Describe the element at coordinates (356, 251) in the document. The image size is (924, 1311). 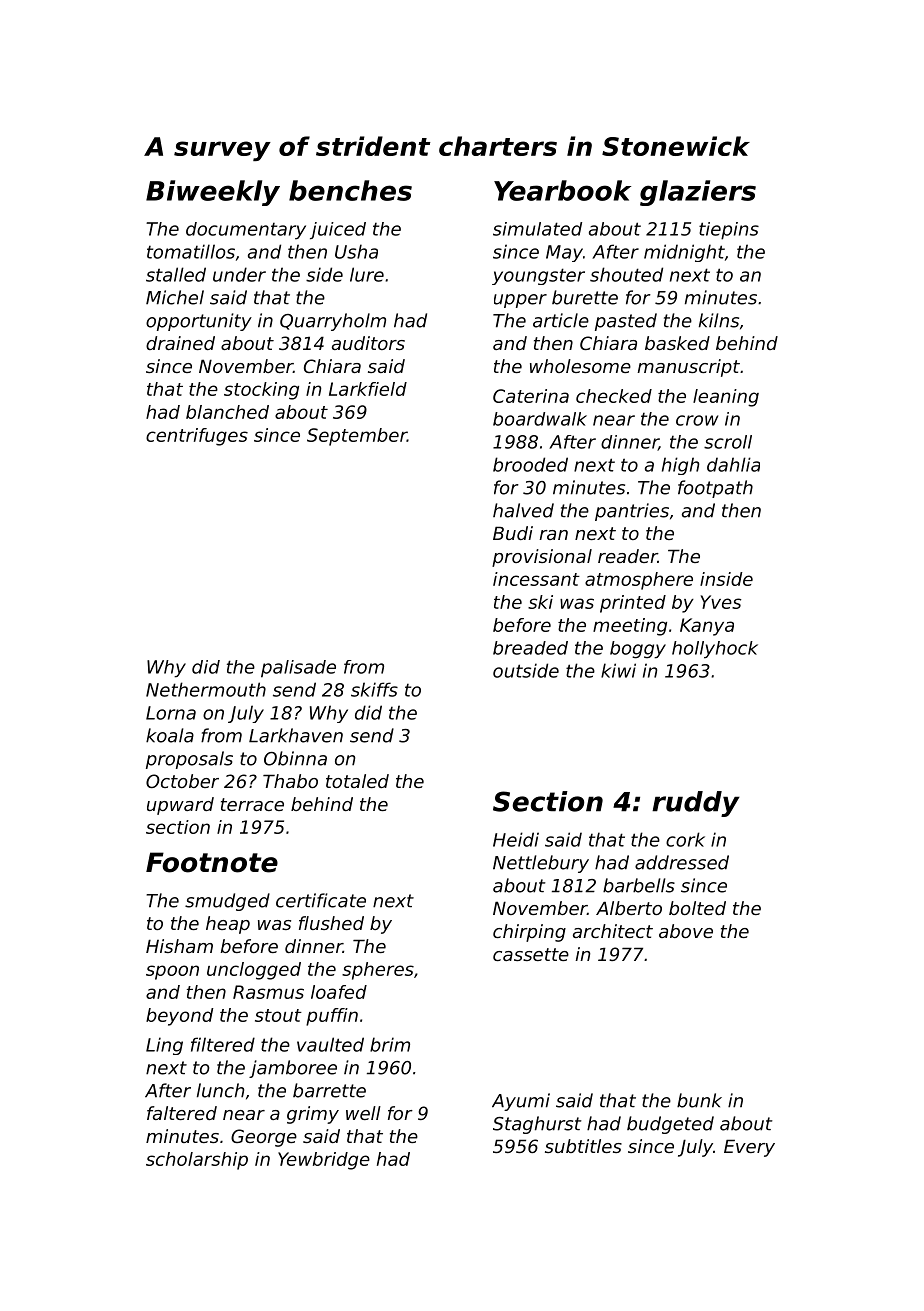
I see `Usha` at that location.
